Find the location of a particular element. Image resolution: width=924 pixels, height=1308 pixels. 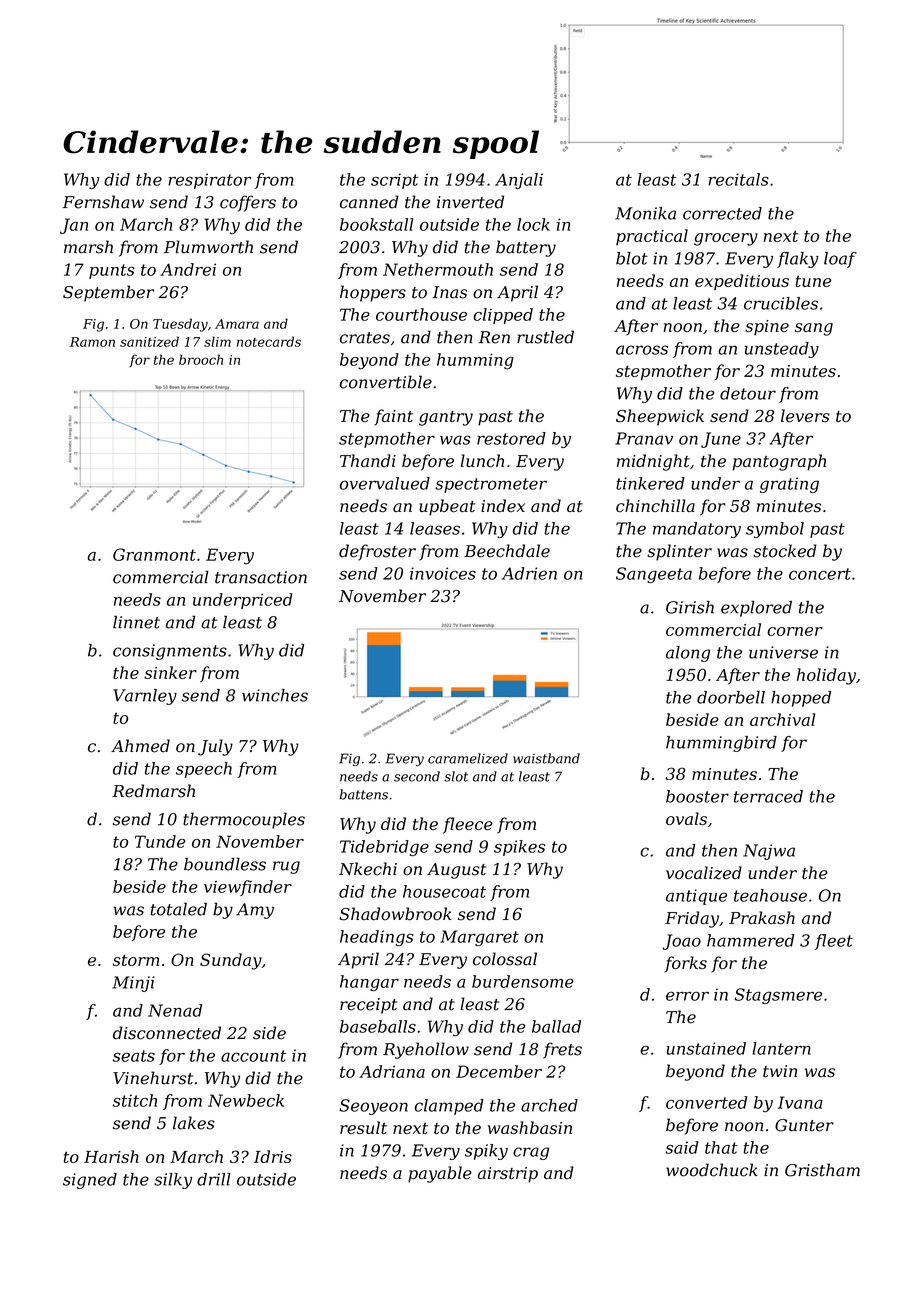

mandatory is located at coordinates (697, 530).
